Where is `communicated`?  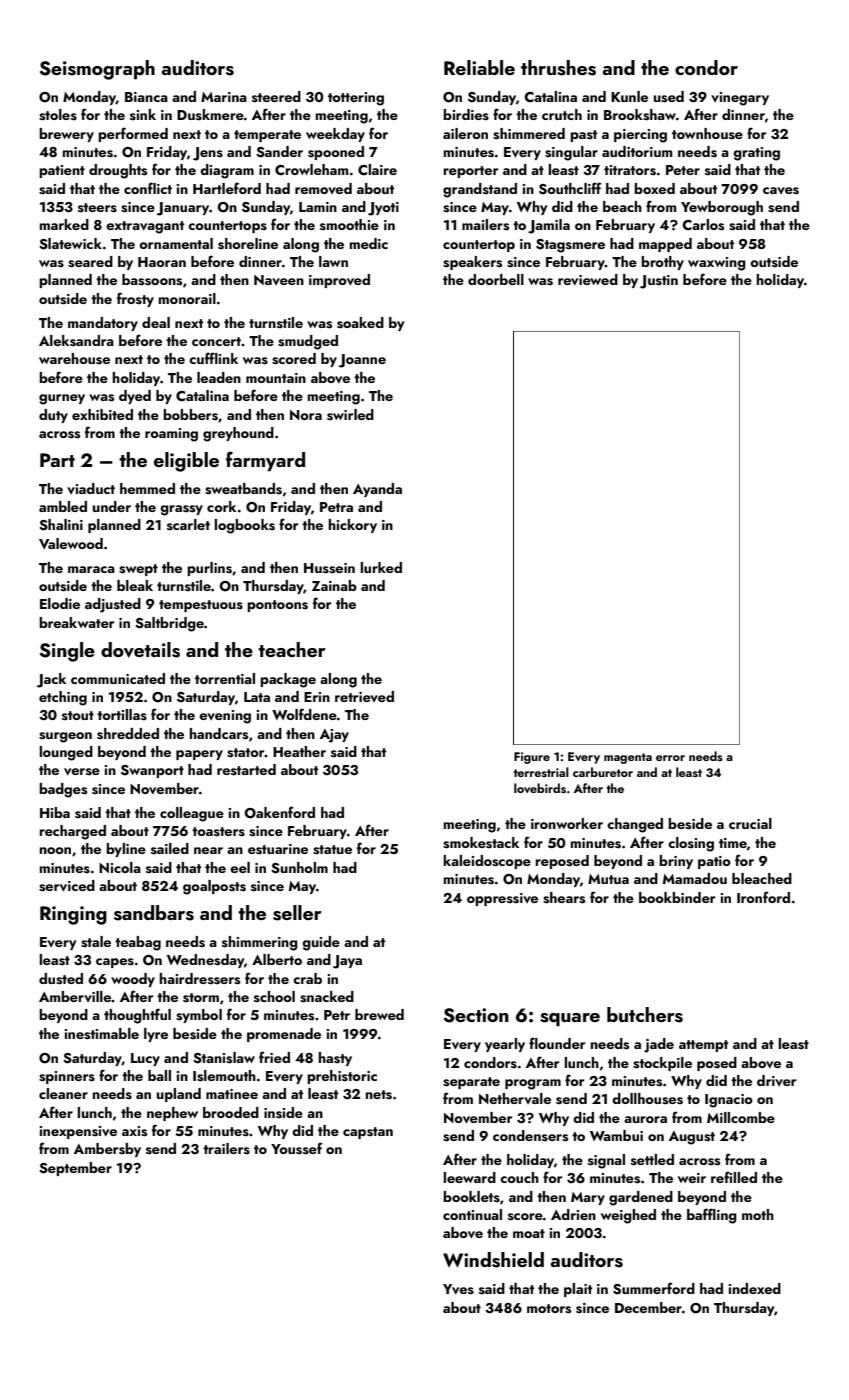 communicated is located at coordinates (118, 678).
